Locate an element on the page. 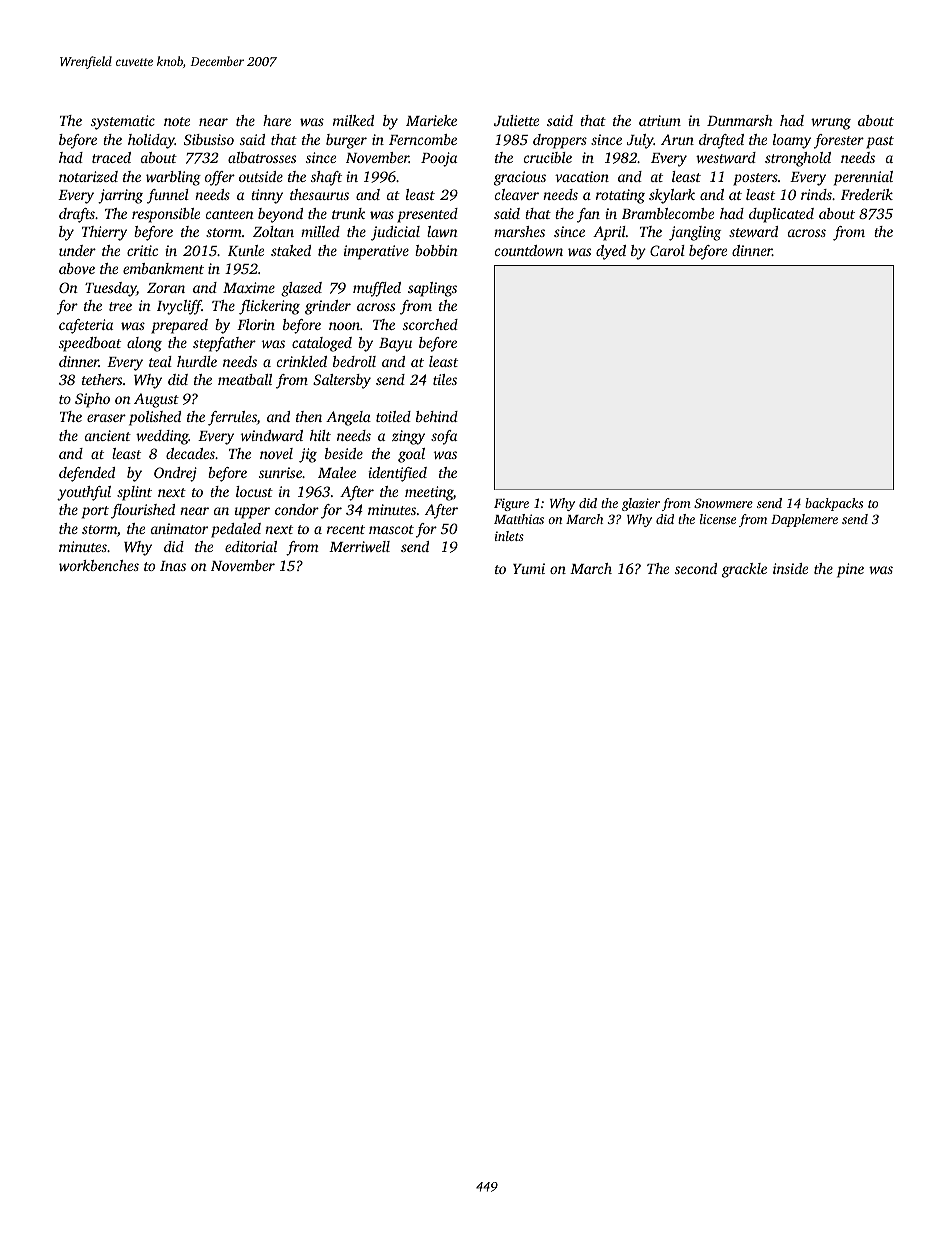 This page has height=1233, width=952. editorial is located at coordinates (251, 546).
